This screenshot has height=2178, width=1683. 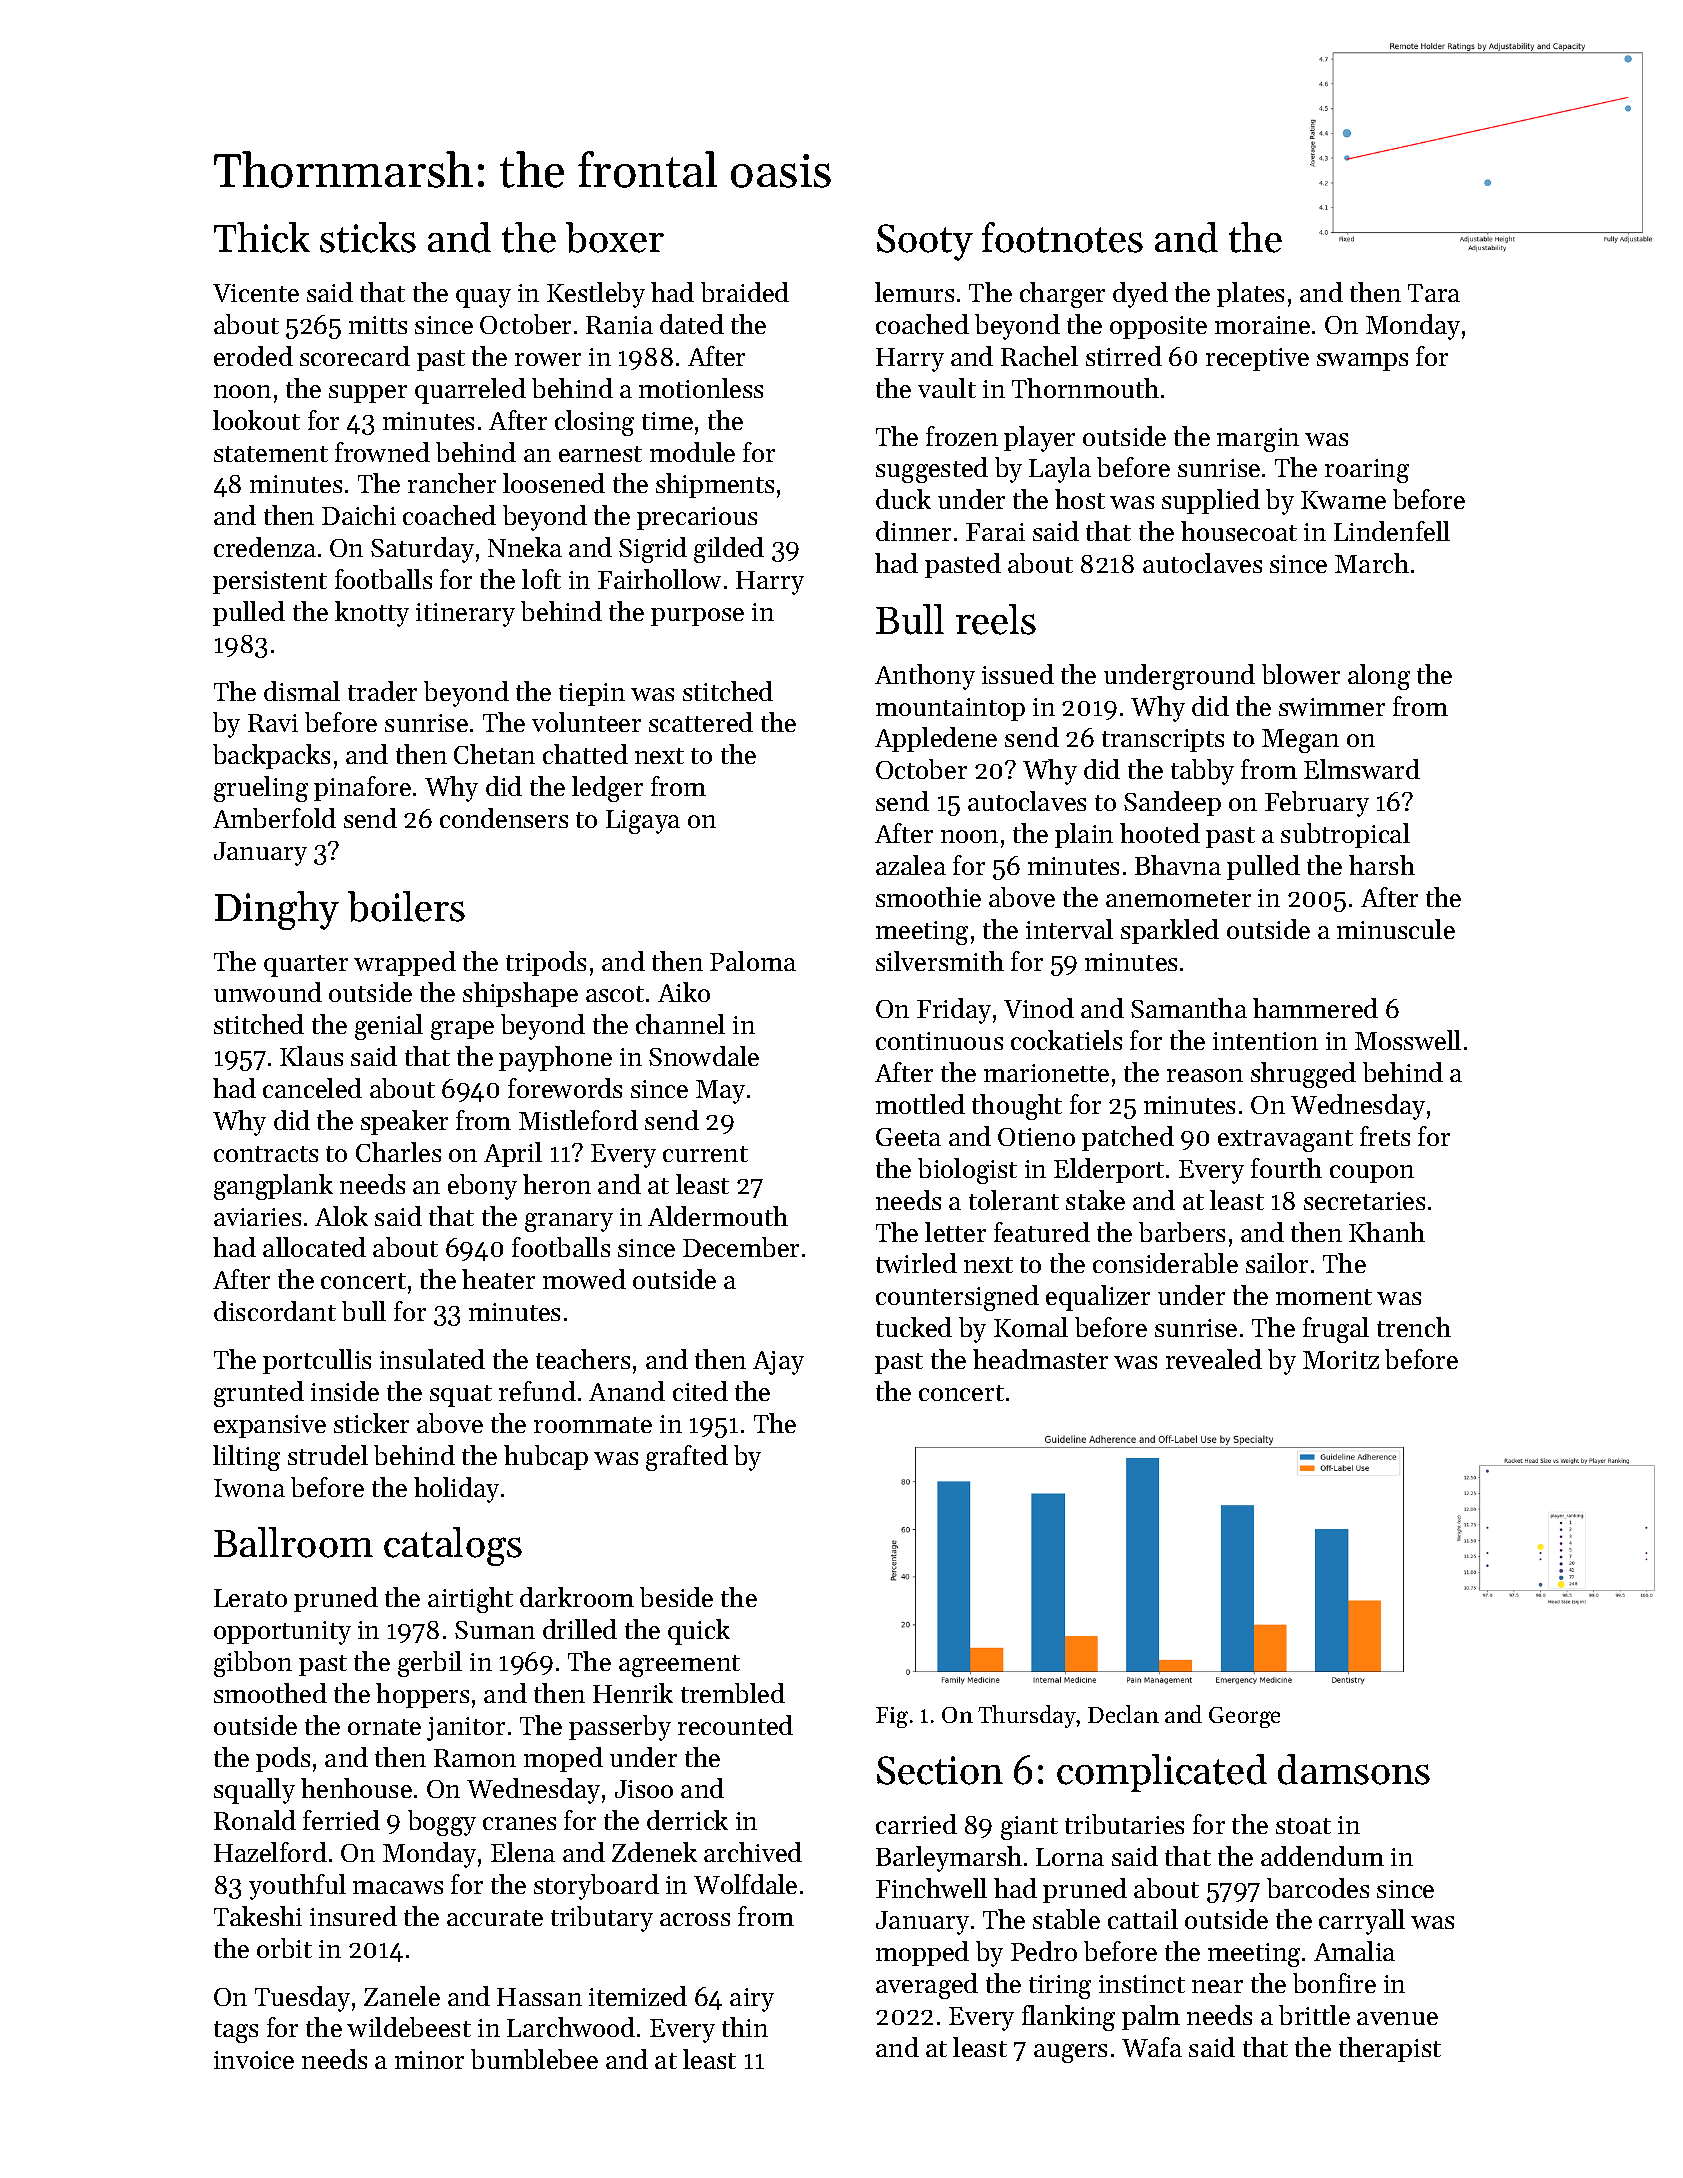 What do you see at coordinates (1123, 1714) in the screenshot?
I see `Declan` at bounding box center [1123, 1714].
